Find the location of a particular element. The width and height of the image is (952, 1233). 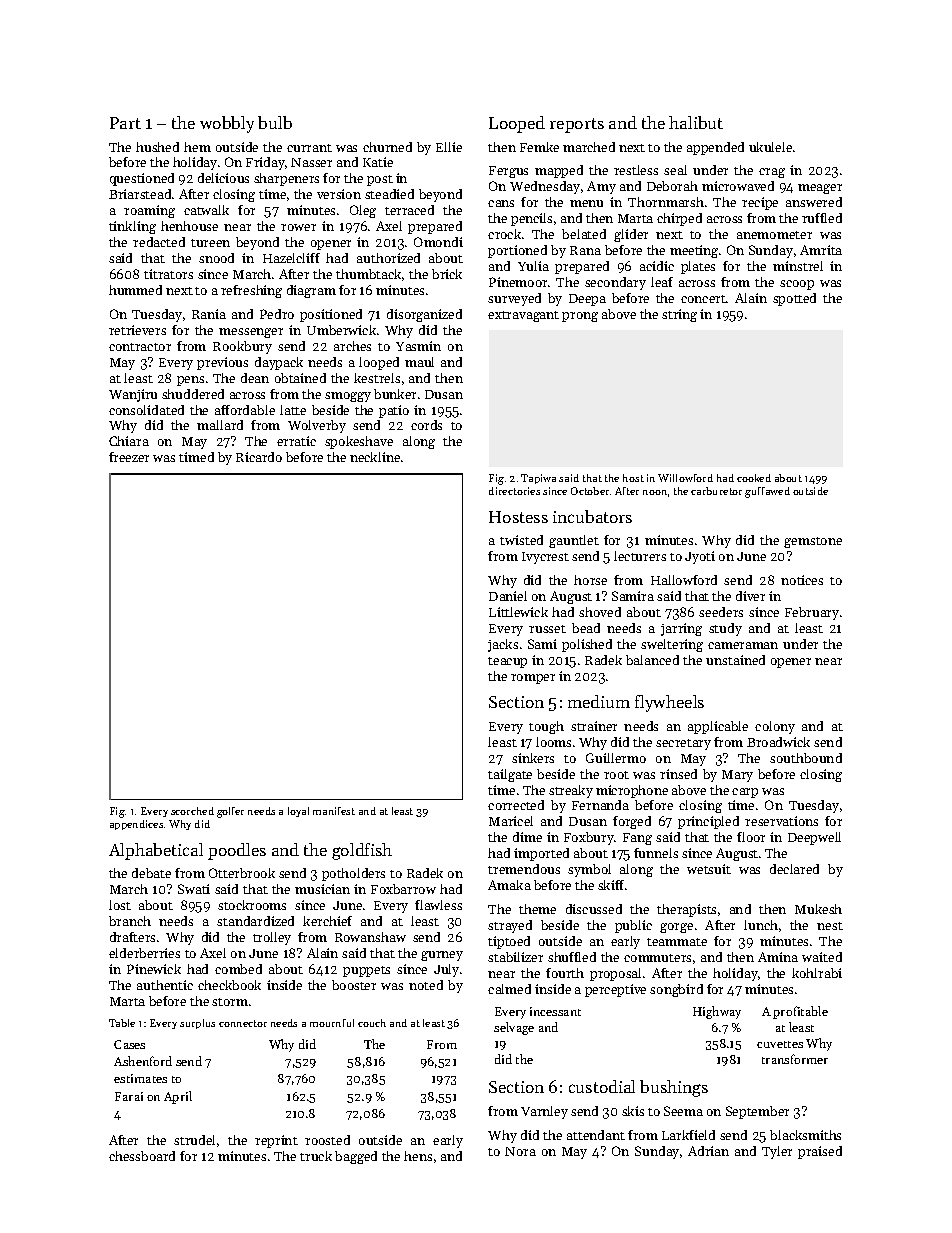

Cases is located at coordinates (129, 1044).
